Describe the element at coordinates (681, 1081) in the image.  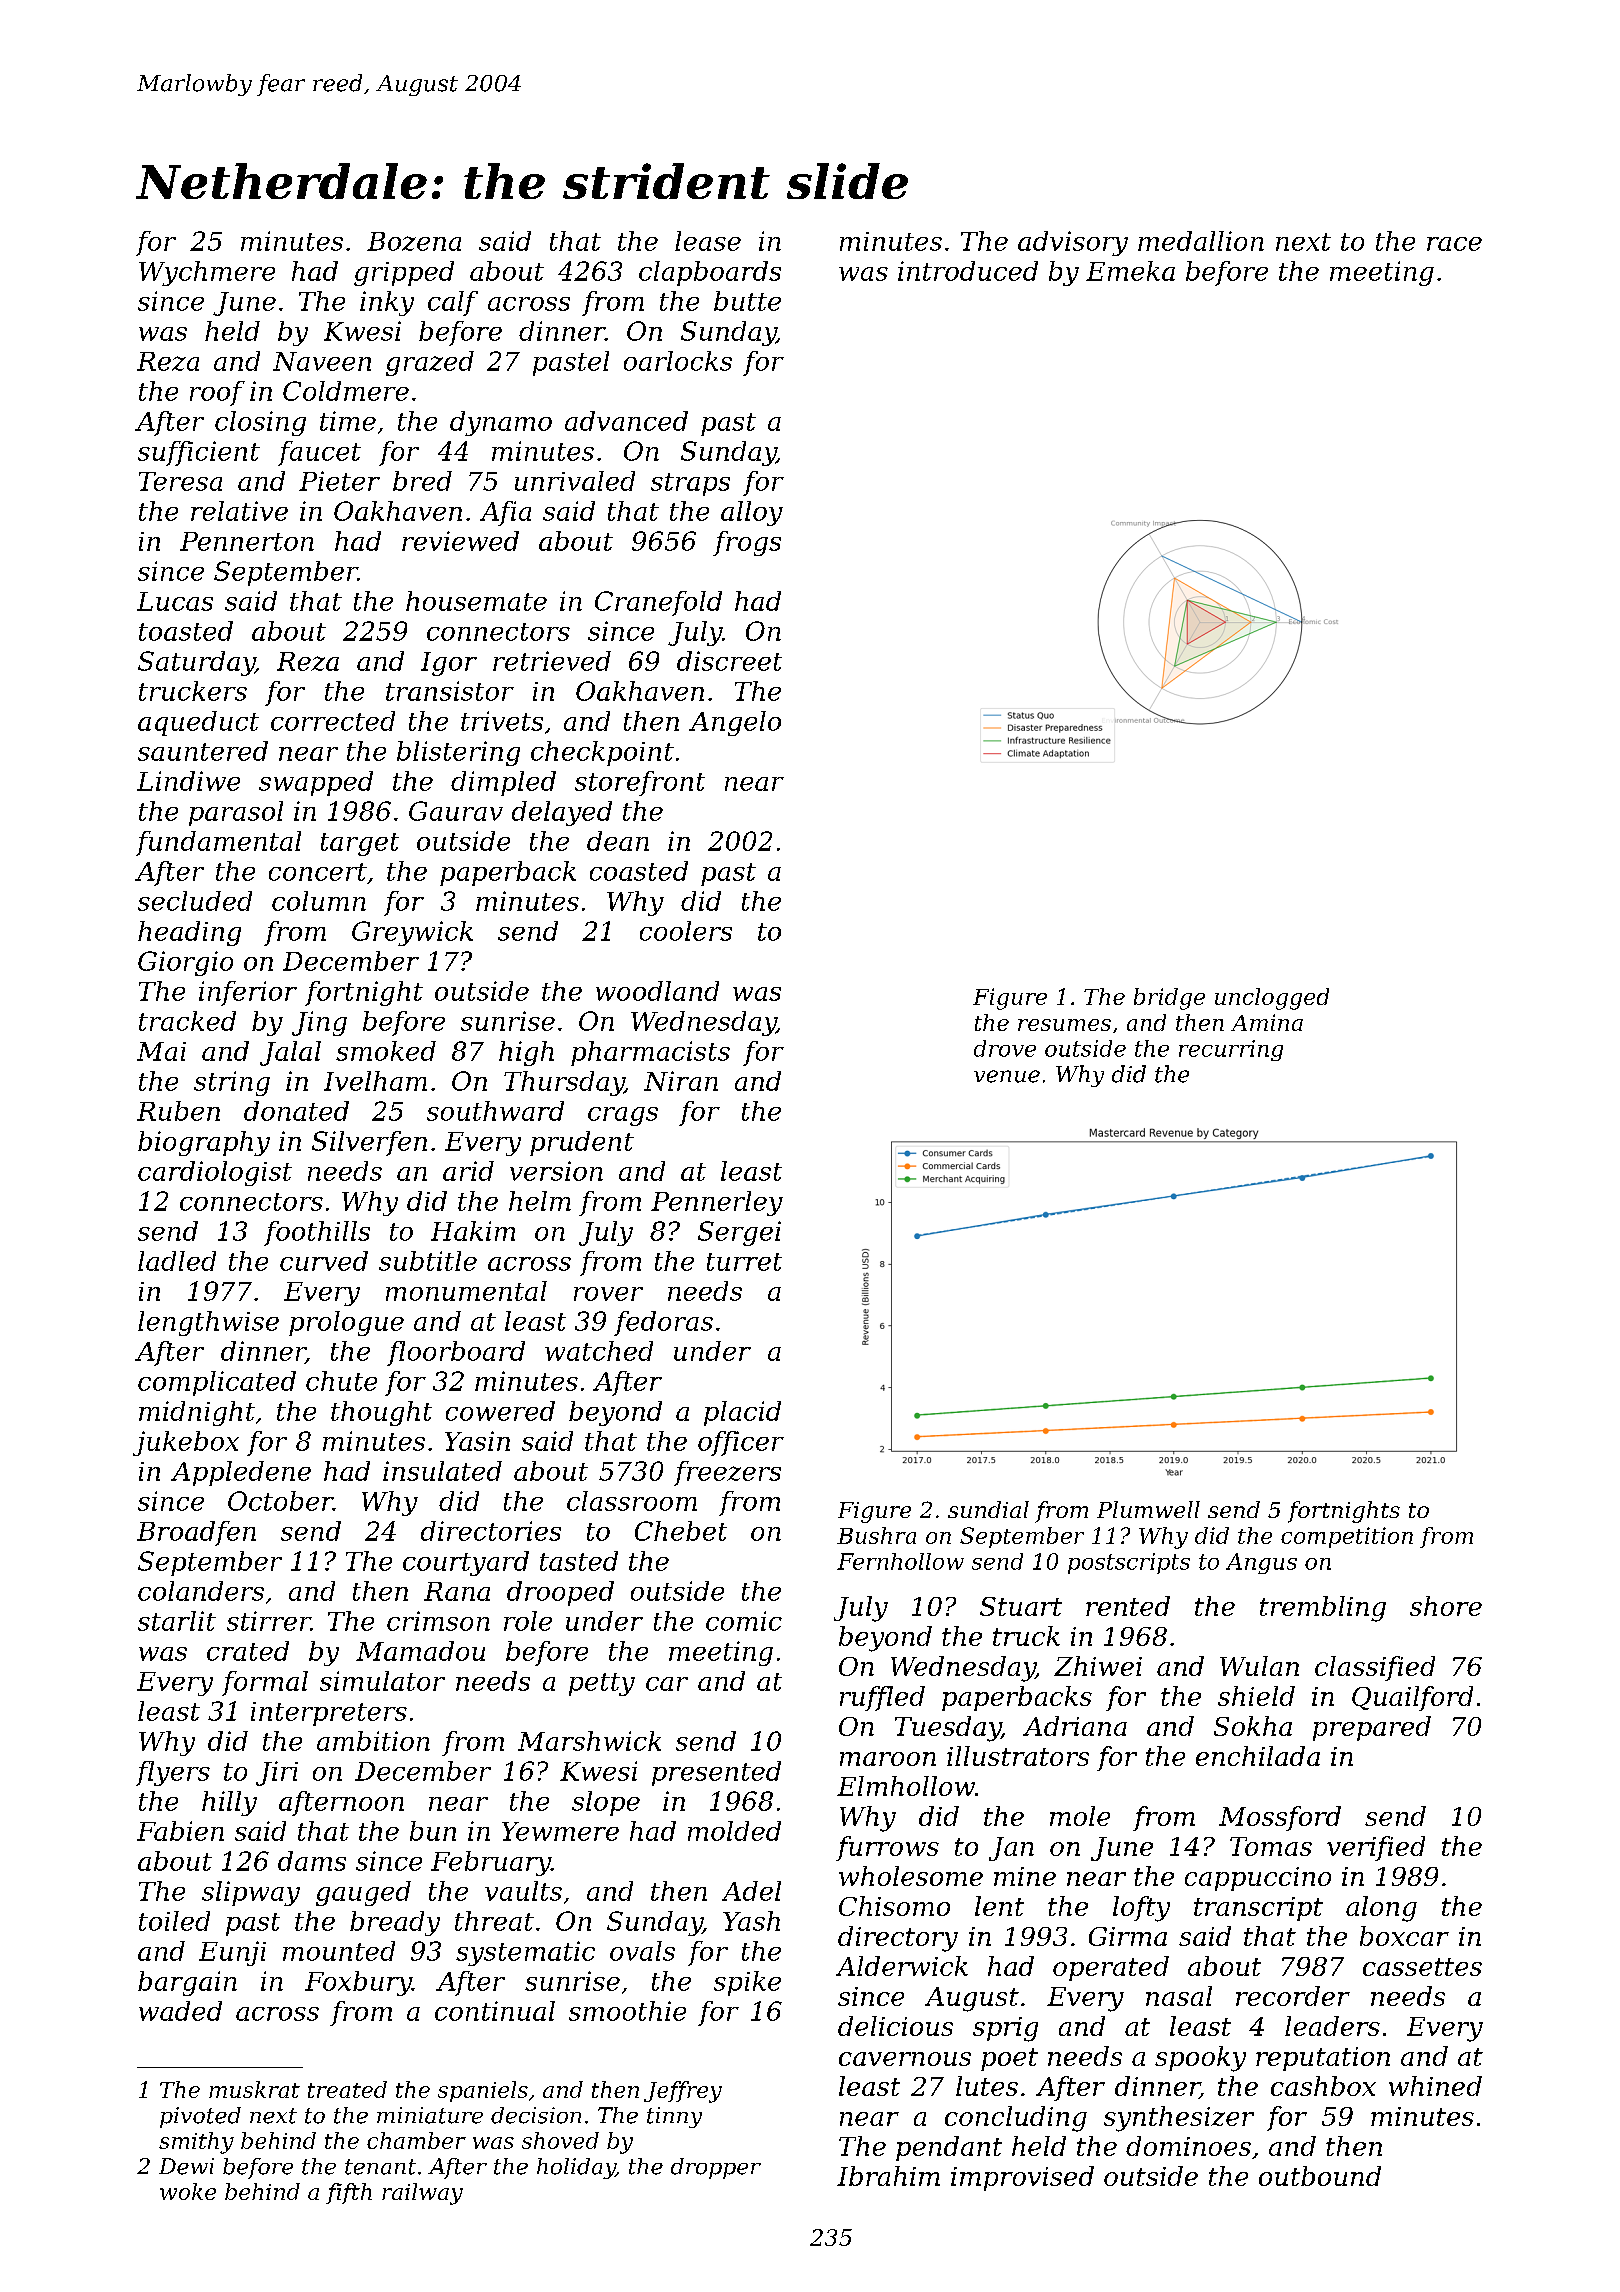
I see `Niran` at that location.
